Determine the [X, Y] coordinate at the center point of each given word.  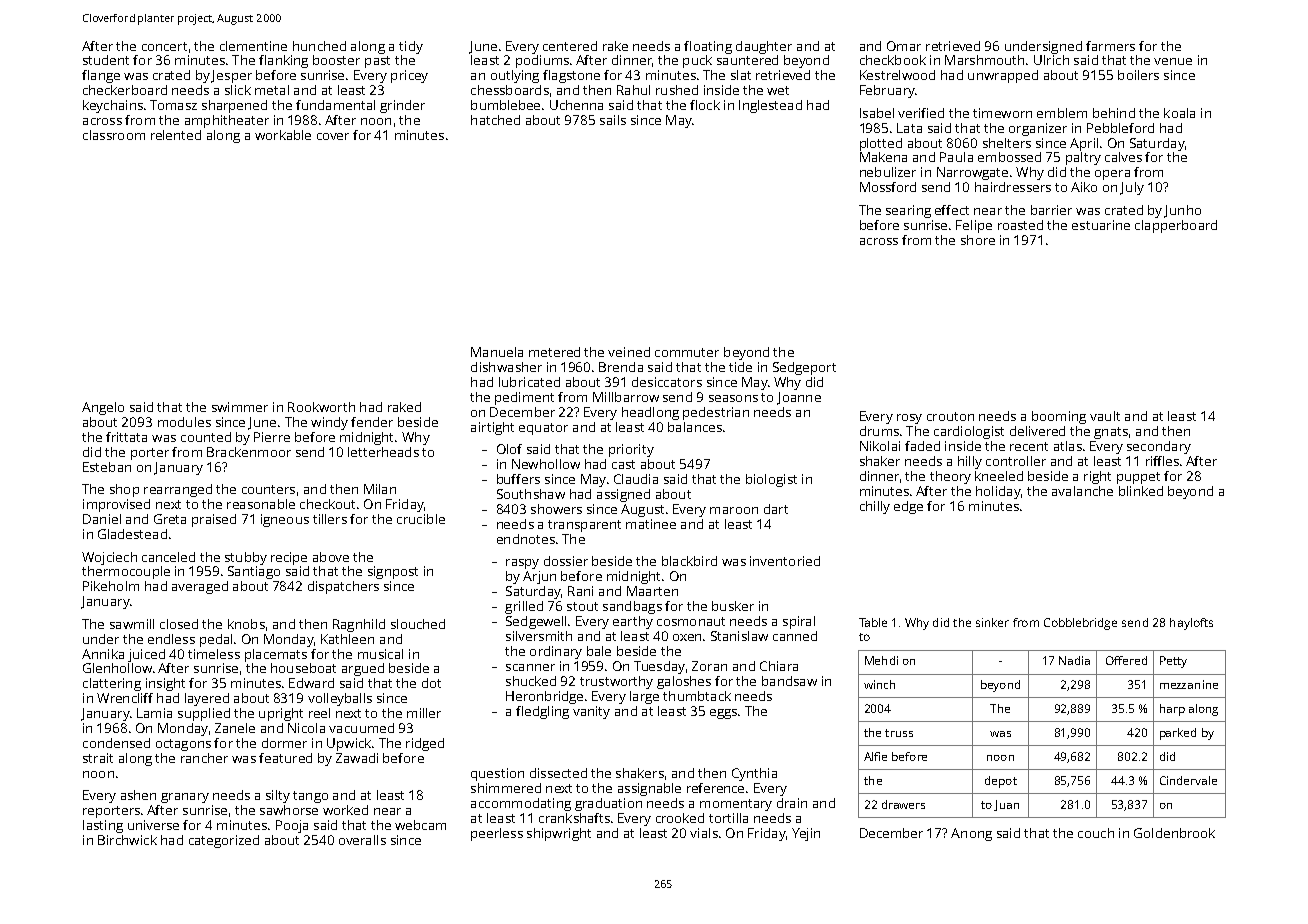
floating [708, 47]
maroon [734, 510]
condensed [116, 743]
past [377, 62]
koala [1179, 113]
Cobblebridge [1080, 624]
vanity [591, 712]
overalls [362, 840]
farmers [1110, 46]
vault [1105, 416]
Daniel [102, 519]
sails [613, 120]
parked [1178, 734]
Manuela [497, 352]
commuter [687, 352]
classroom [114, 135]
